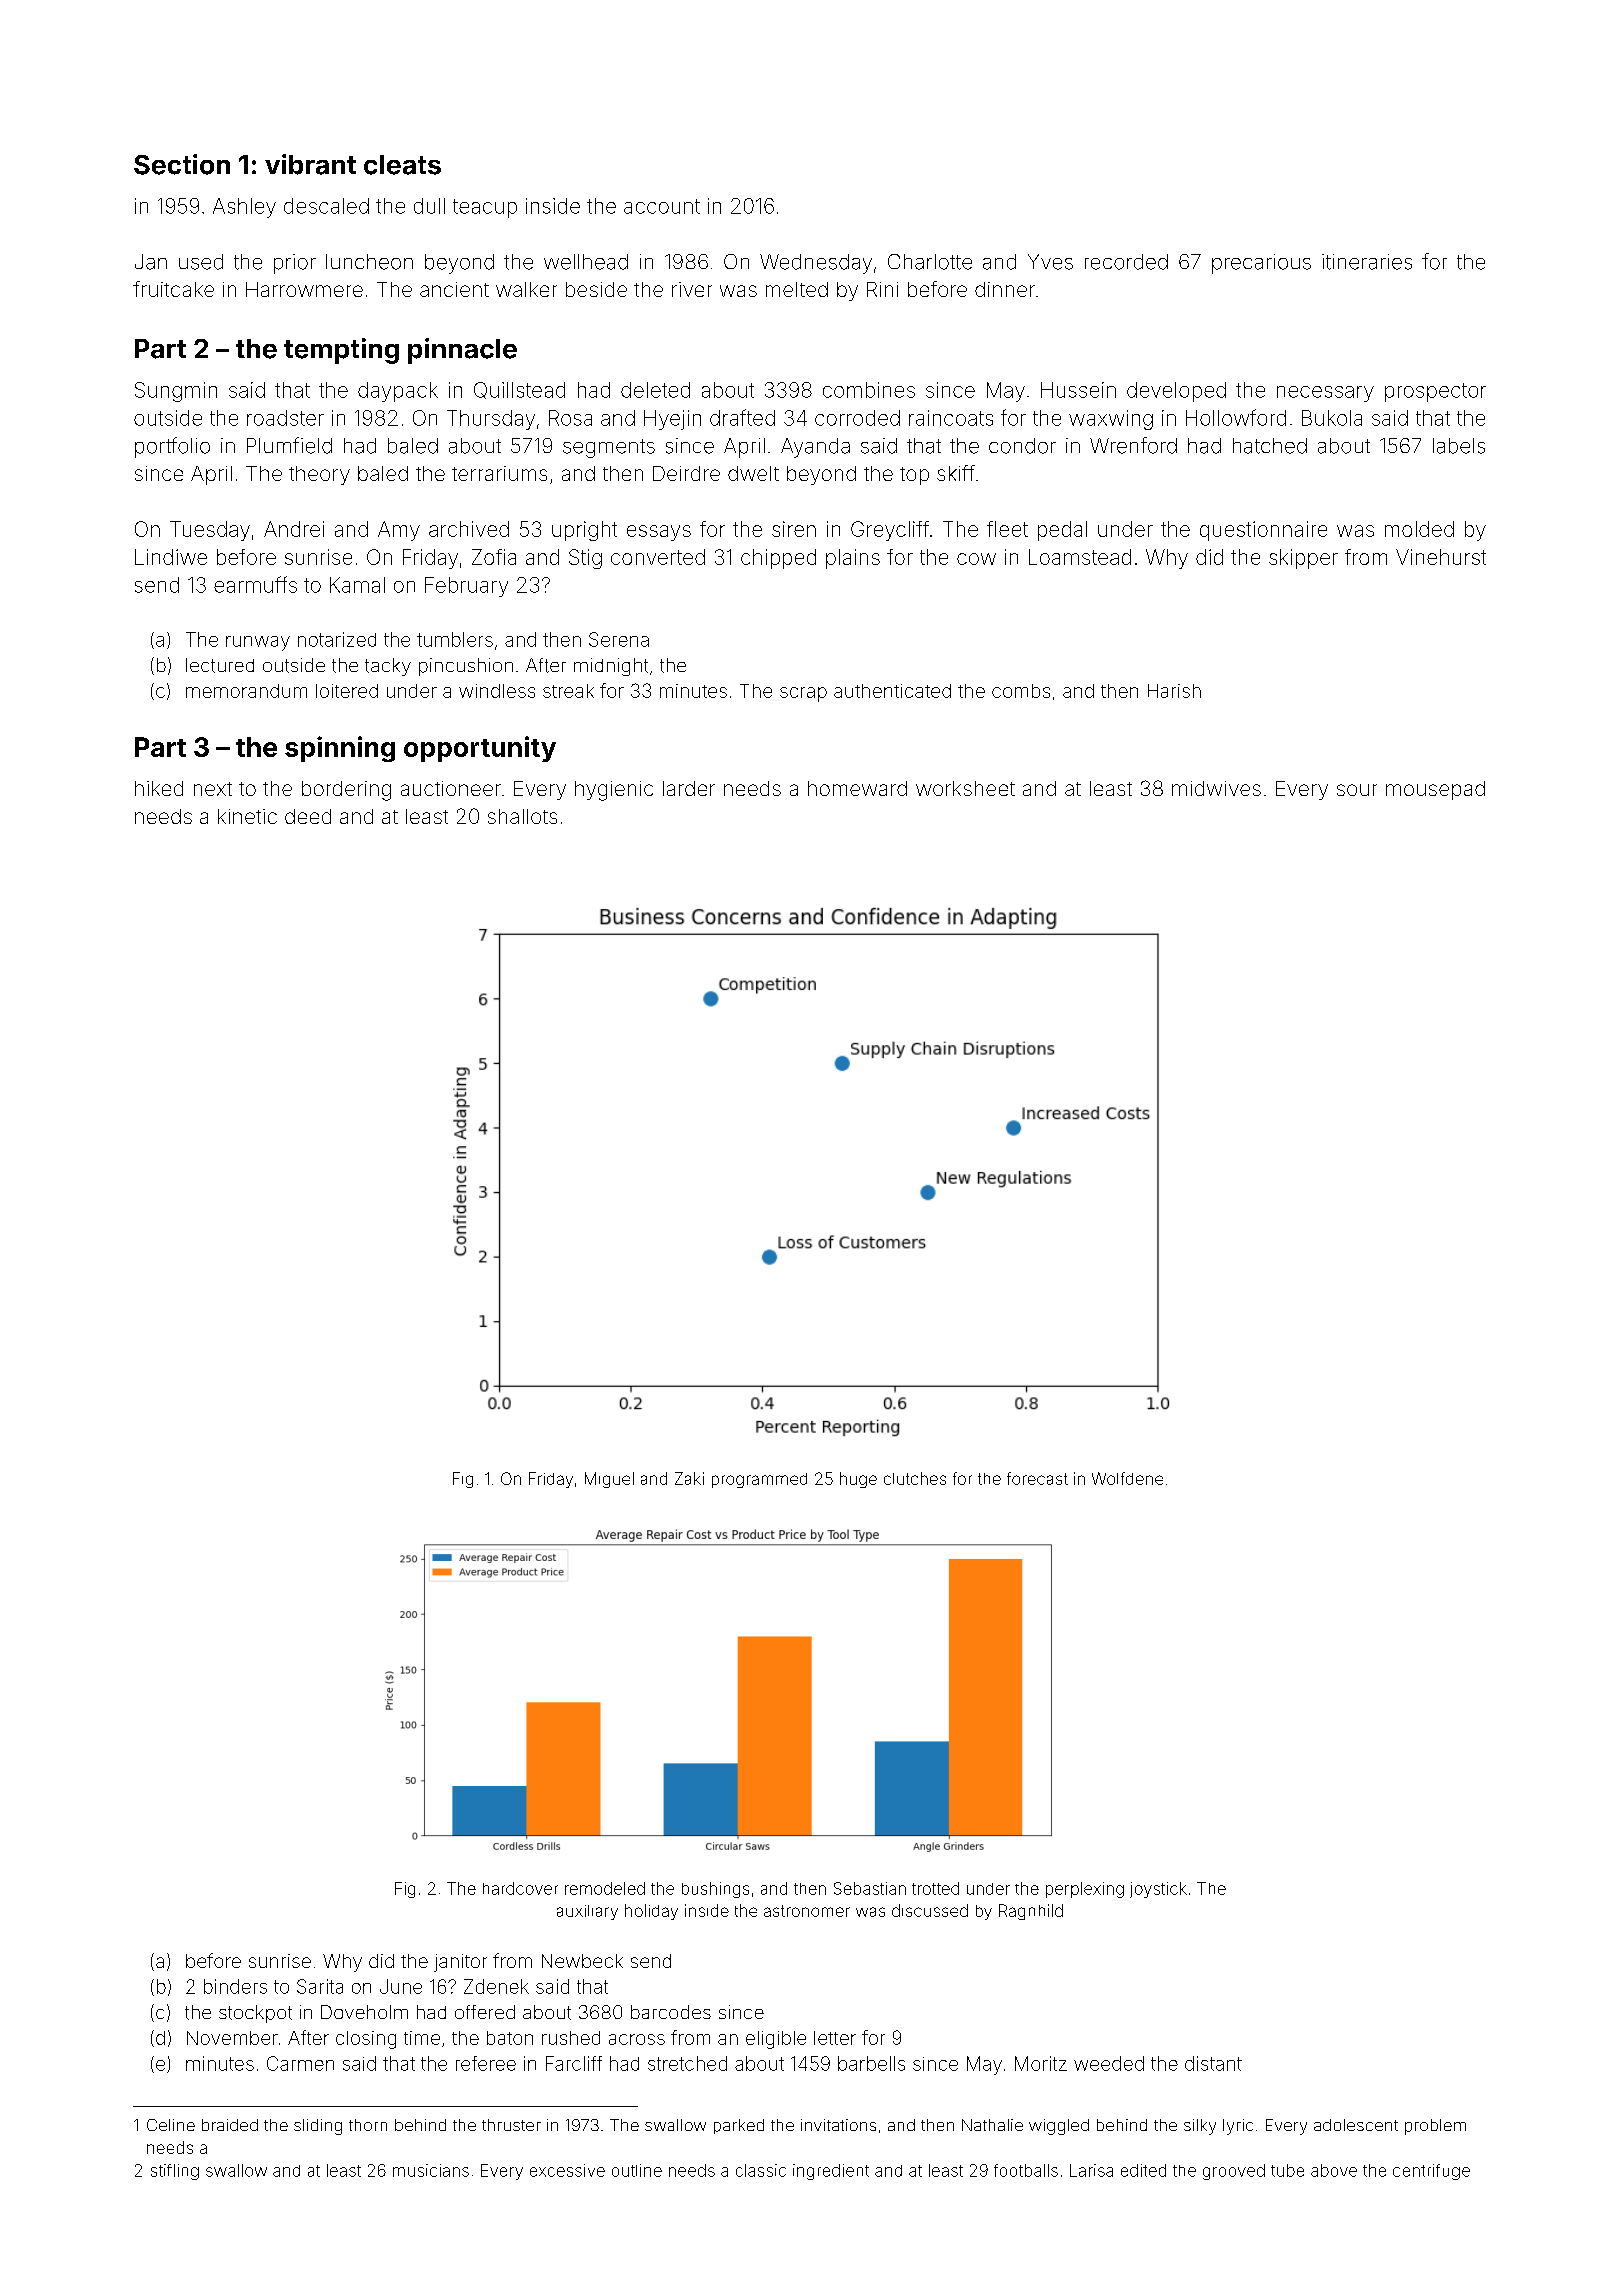 This screenshot has width=1620, height=2292. I want to click on Sebastian, so click(870, 1888).
